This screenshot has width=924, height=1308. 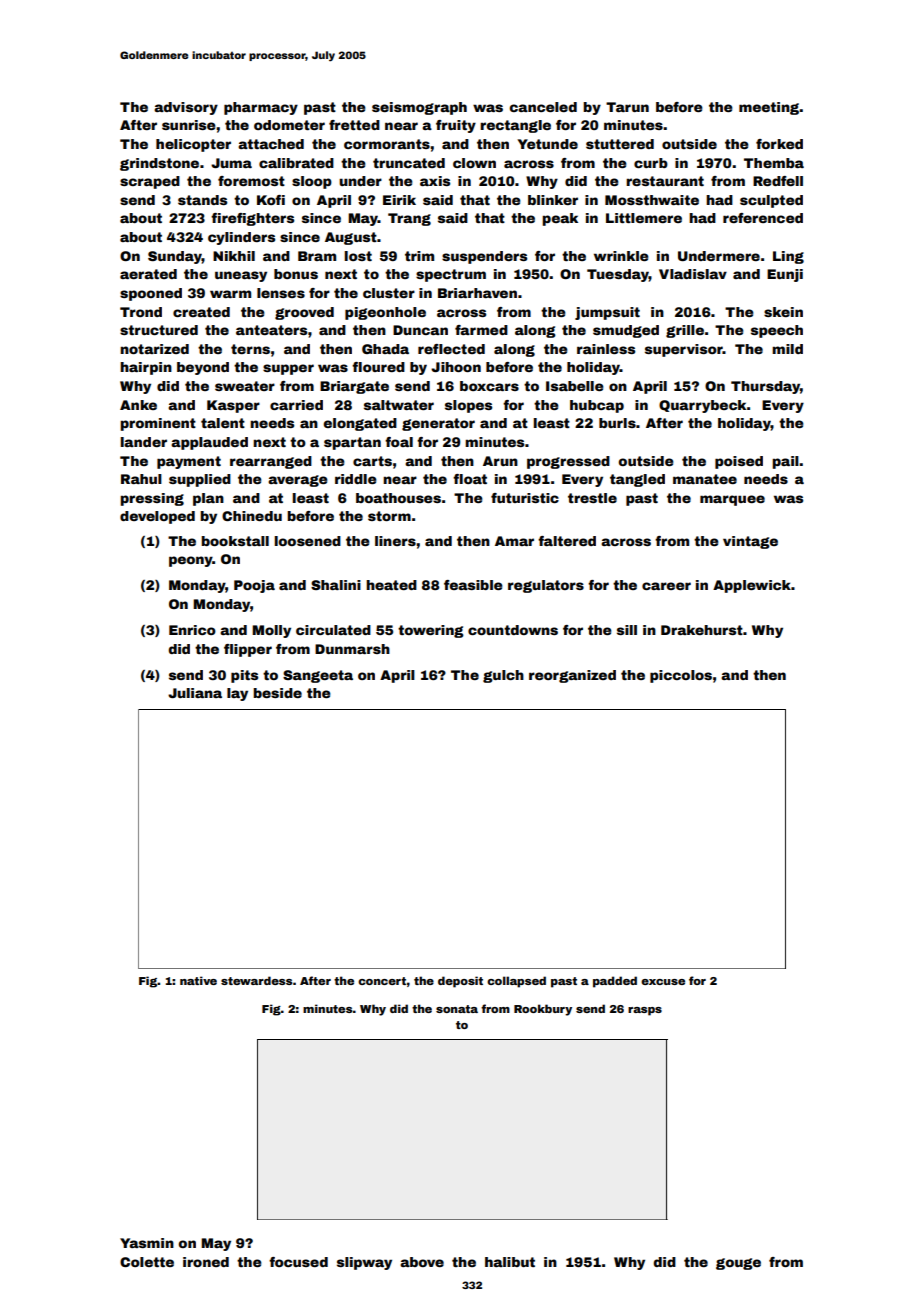 What do you see at coordinates (419, 108) in the screenshot?
I see `seismograph` at bounding box center [419, 108].
